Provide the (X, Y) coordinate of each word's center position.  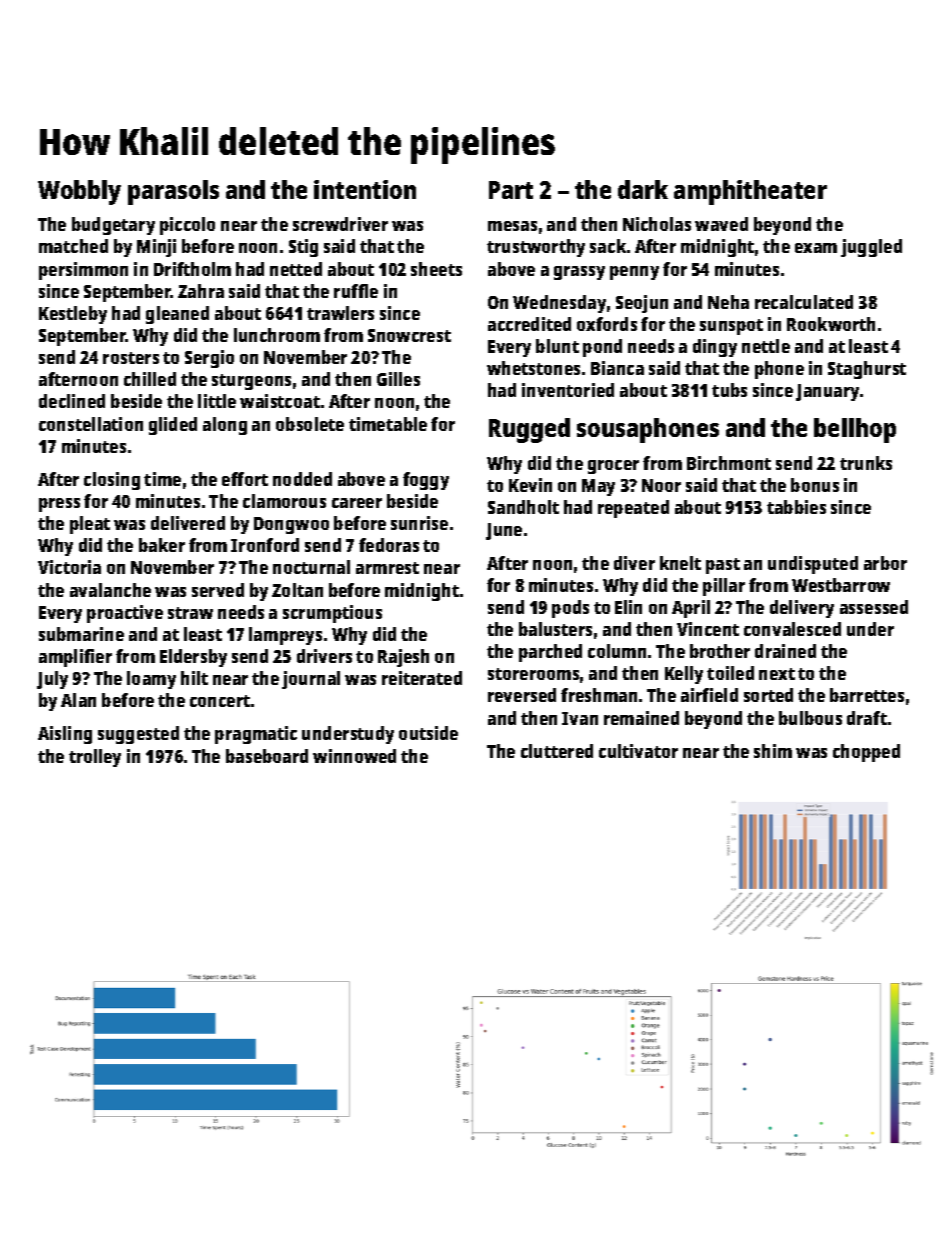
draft (867, 718)
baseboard (267, 756)
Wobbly (79, 192)
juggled (871, 248)
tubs (729, 390)
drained (785, 651)
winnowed (354, 756)
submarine (81, 634)
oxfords (607, 324)
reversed (522, 695)
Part (511, 190)
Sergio (209, 359)
